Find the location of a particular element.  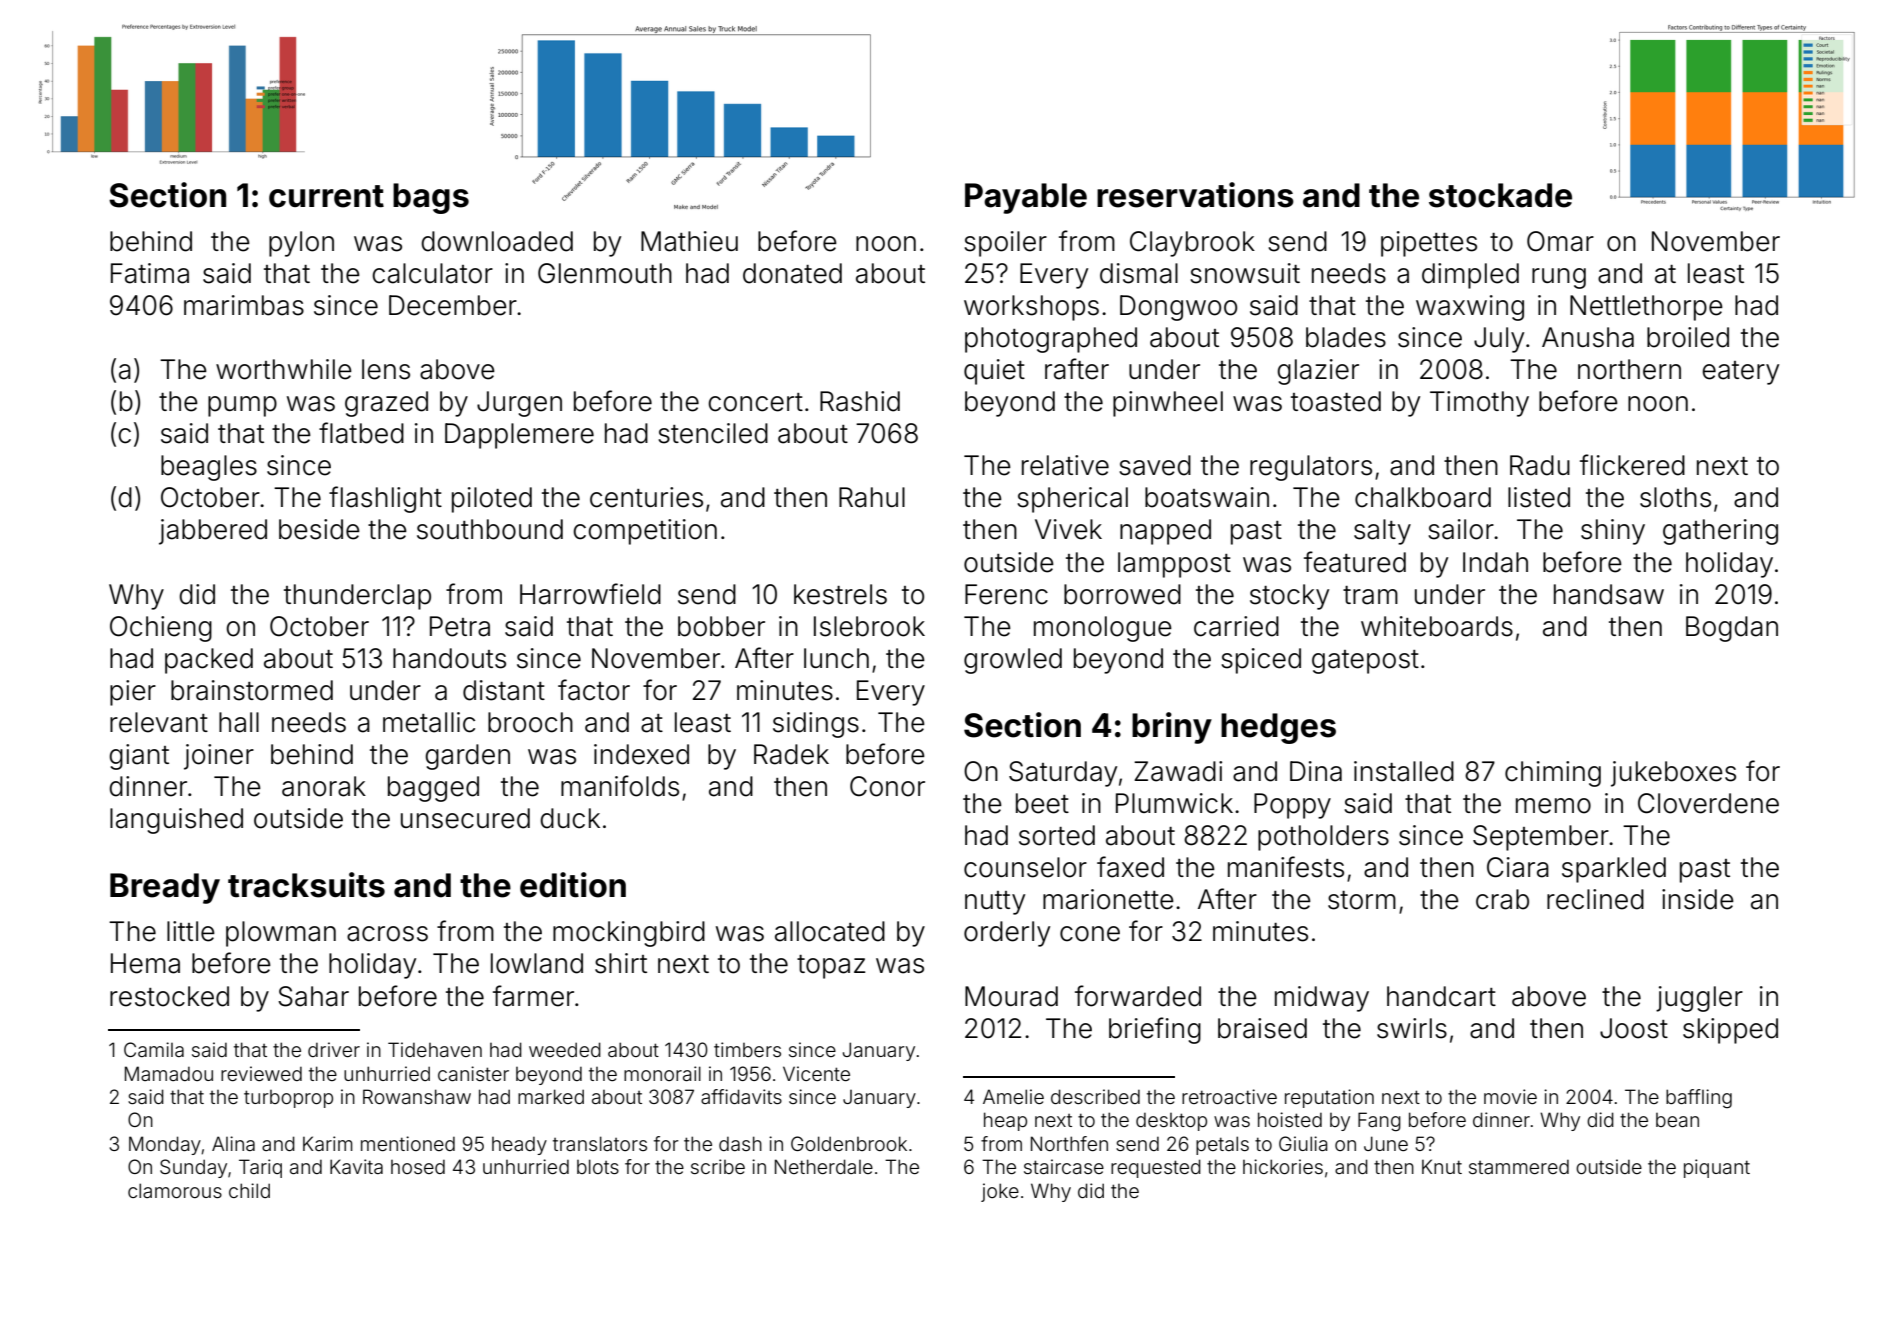

Zawadi is located at coordinates (1178, 771).
